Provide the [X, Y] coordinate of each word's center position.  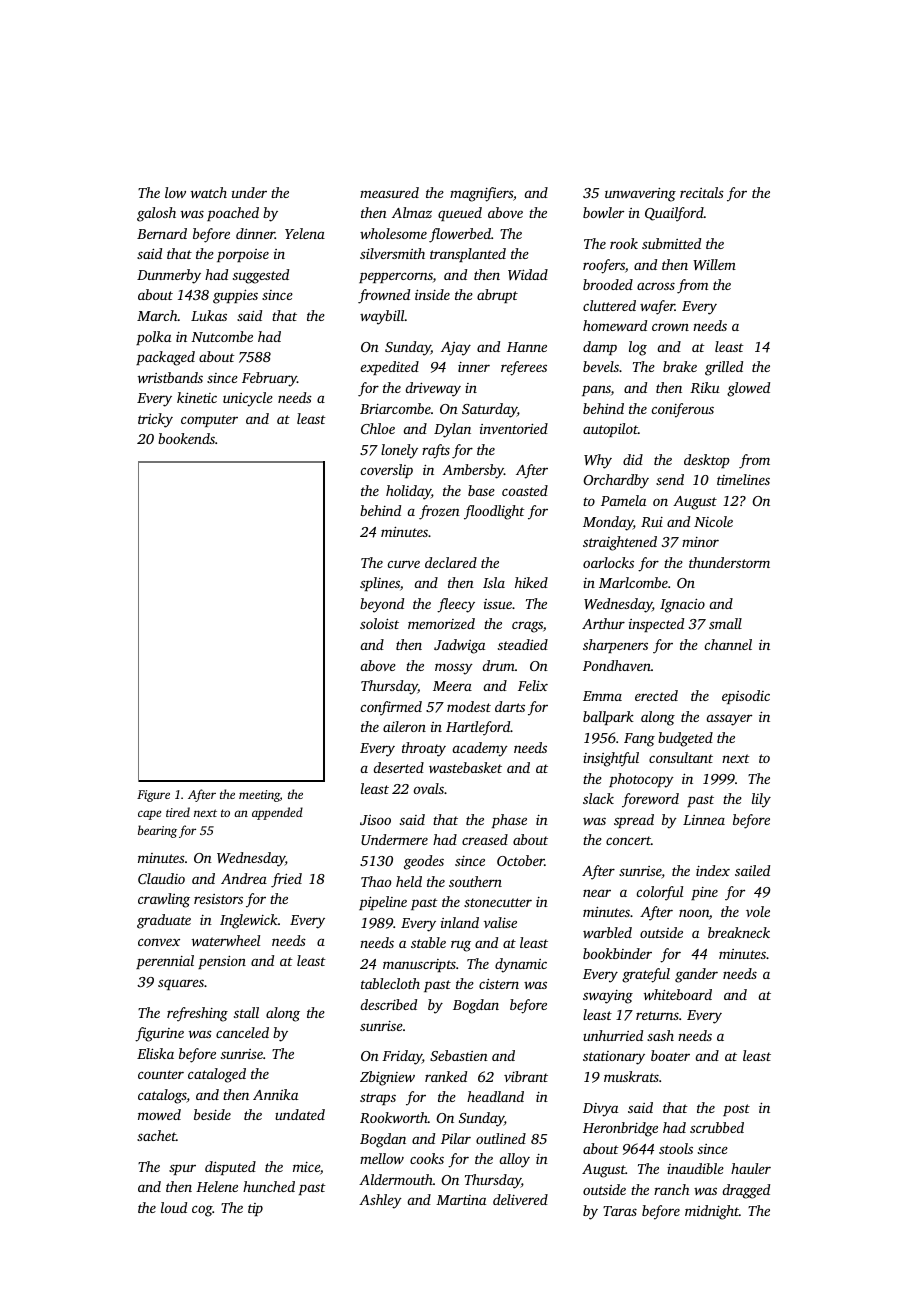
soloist [379, 623]
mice [306, 1167]
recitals [702, 192]
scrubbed [717, 1127]
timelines [743, 479]
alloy [515, 1160]
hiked [531, 582]
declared [451, 562]
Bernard [162, 233]
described [389, 1004]
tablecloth [390, 983]
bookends [186, 438]
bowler [603, 212]
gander [696, 975]
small [725, 623]
